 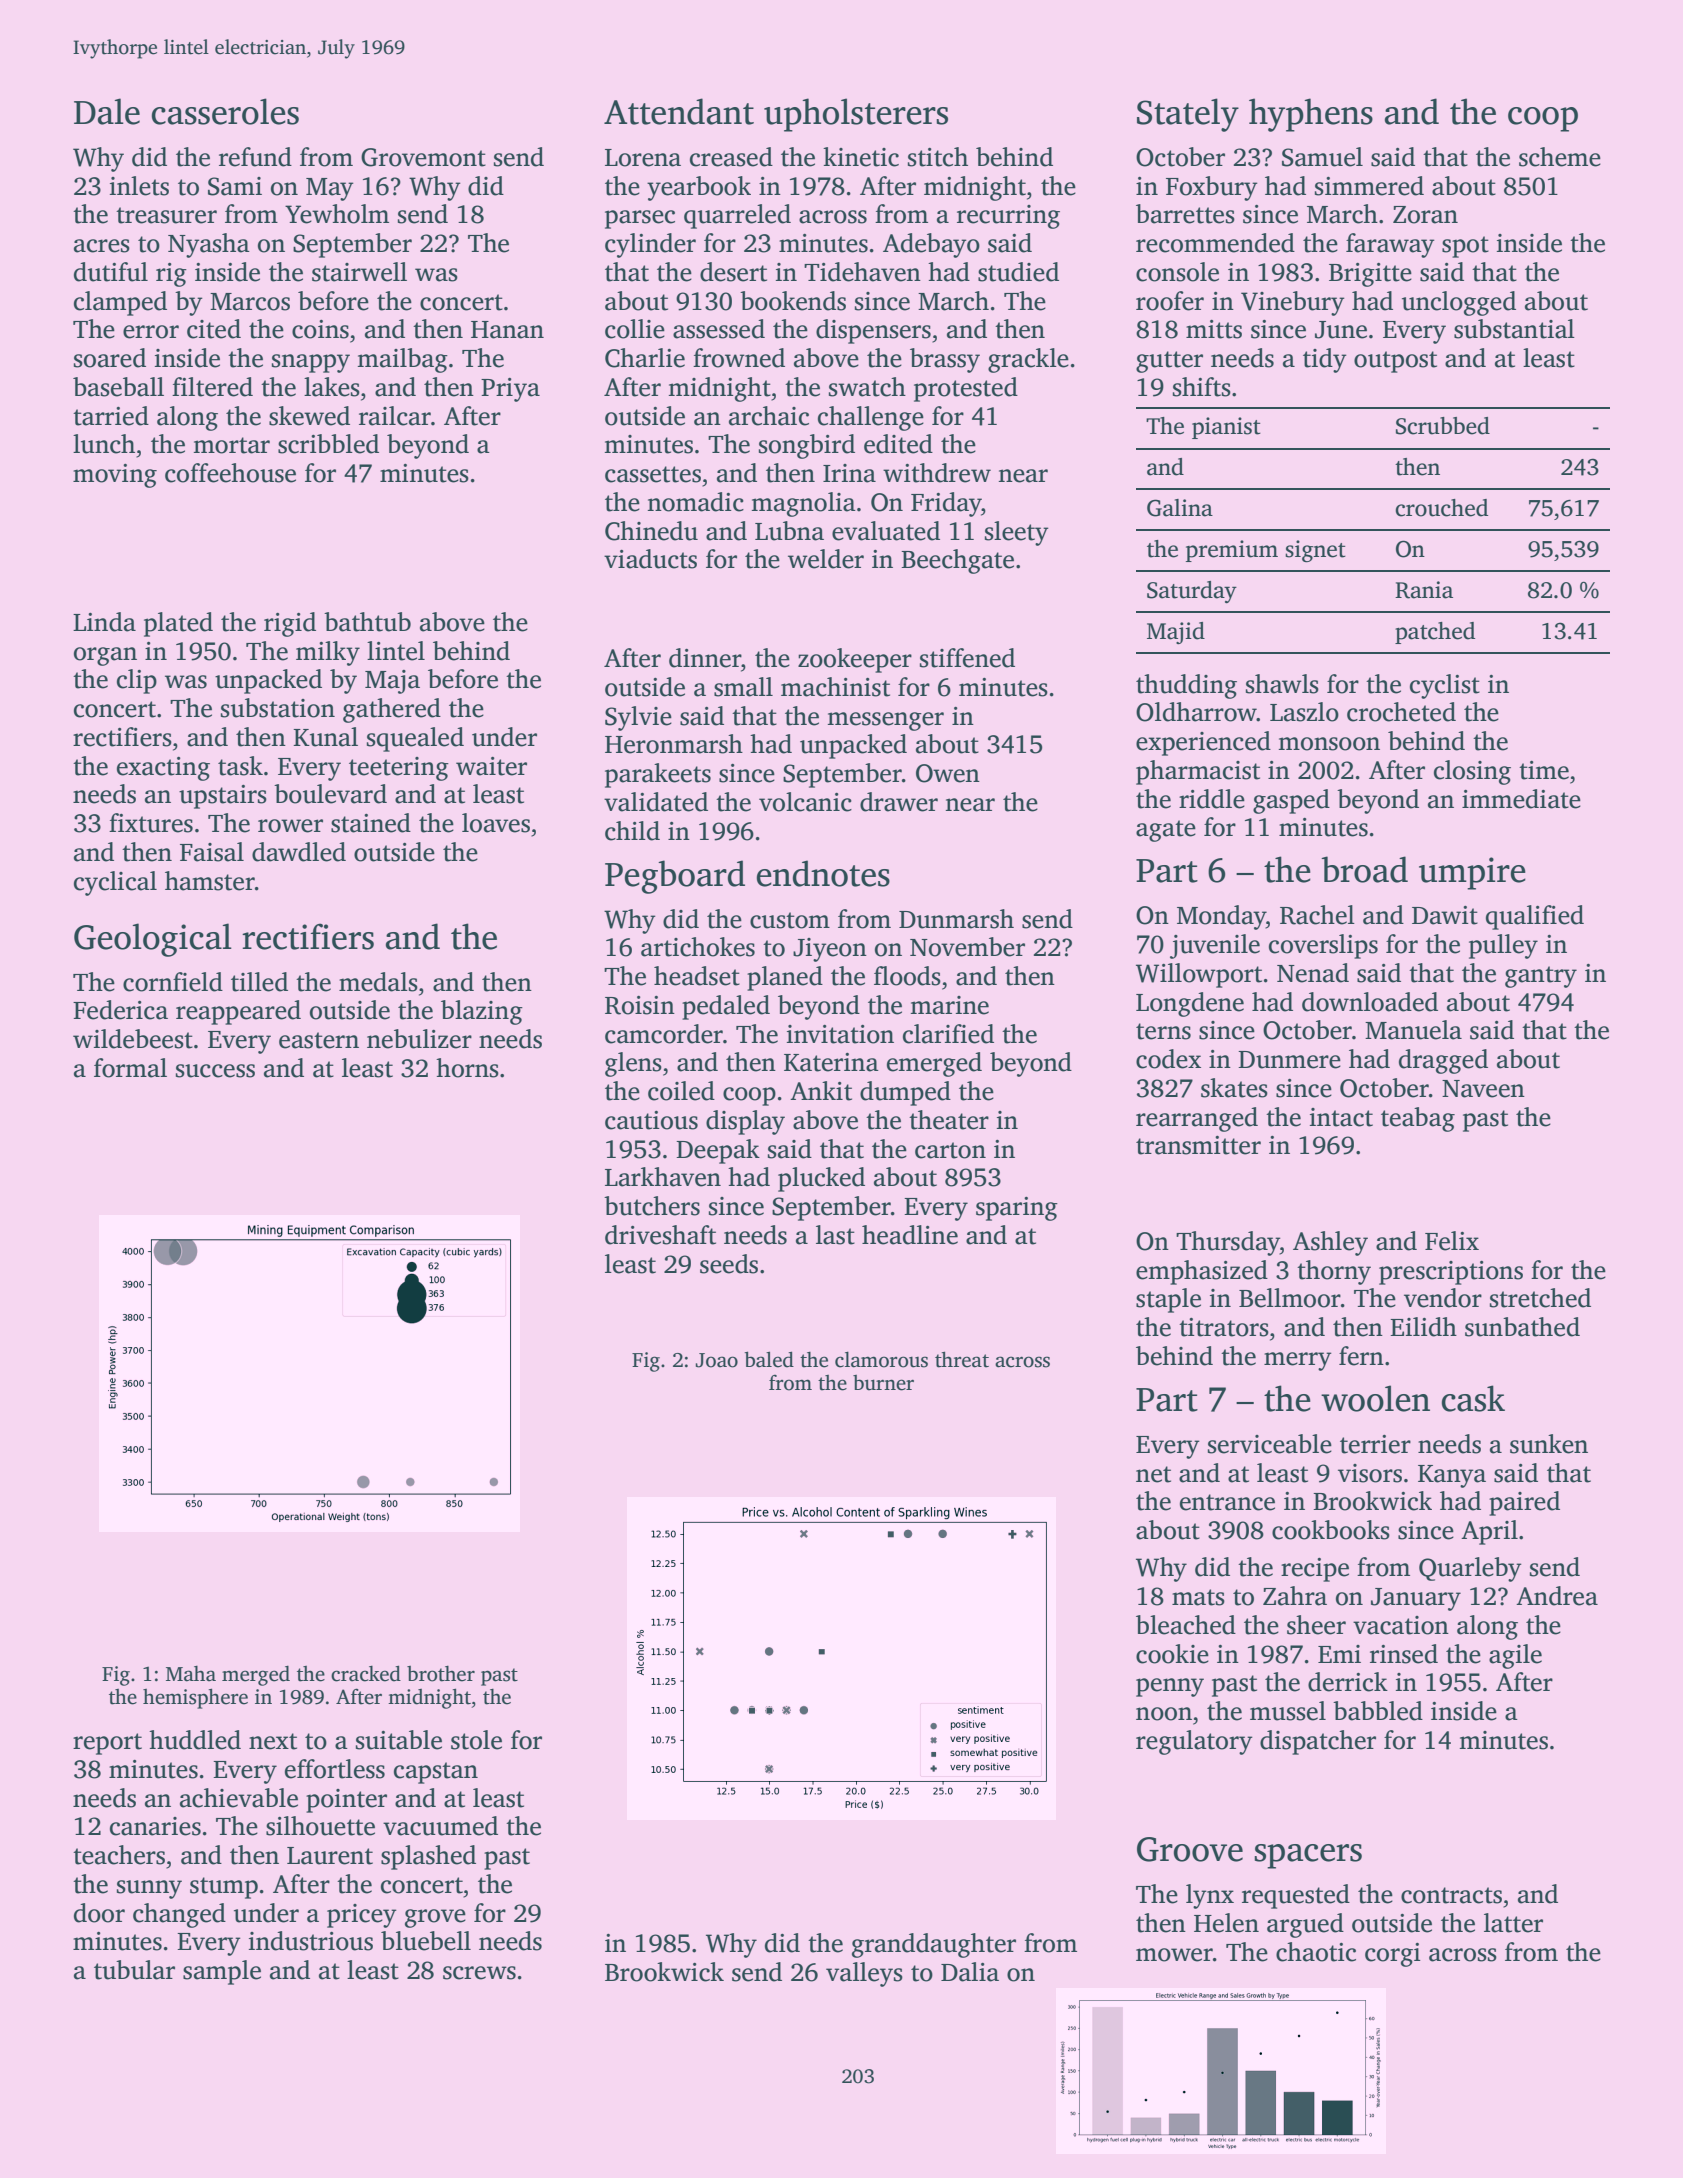 I want to click on casseroles, so click(x=225, y=111).
